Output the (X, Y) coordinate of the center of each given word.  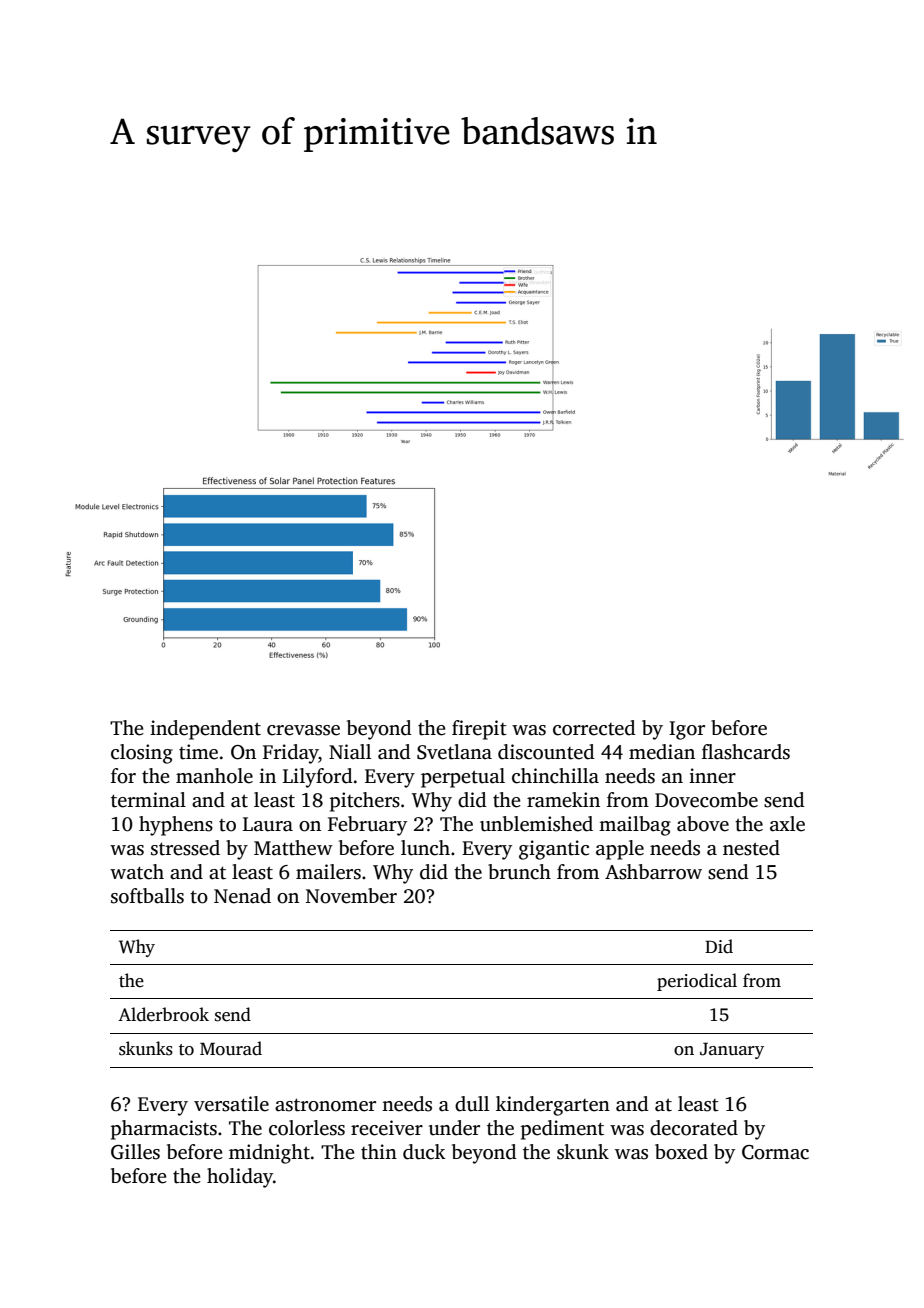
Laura (268, 824)
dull (472, 1104)
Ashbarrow (653, 872)
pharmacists (164, 1130)
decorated (694, 1128)
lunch (425, 848)
